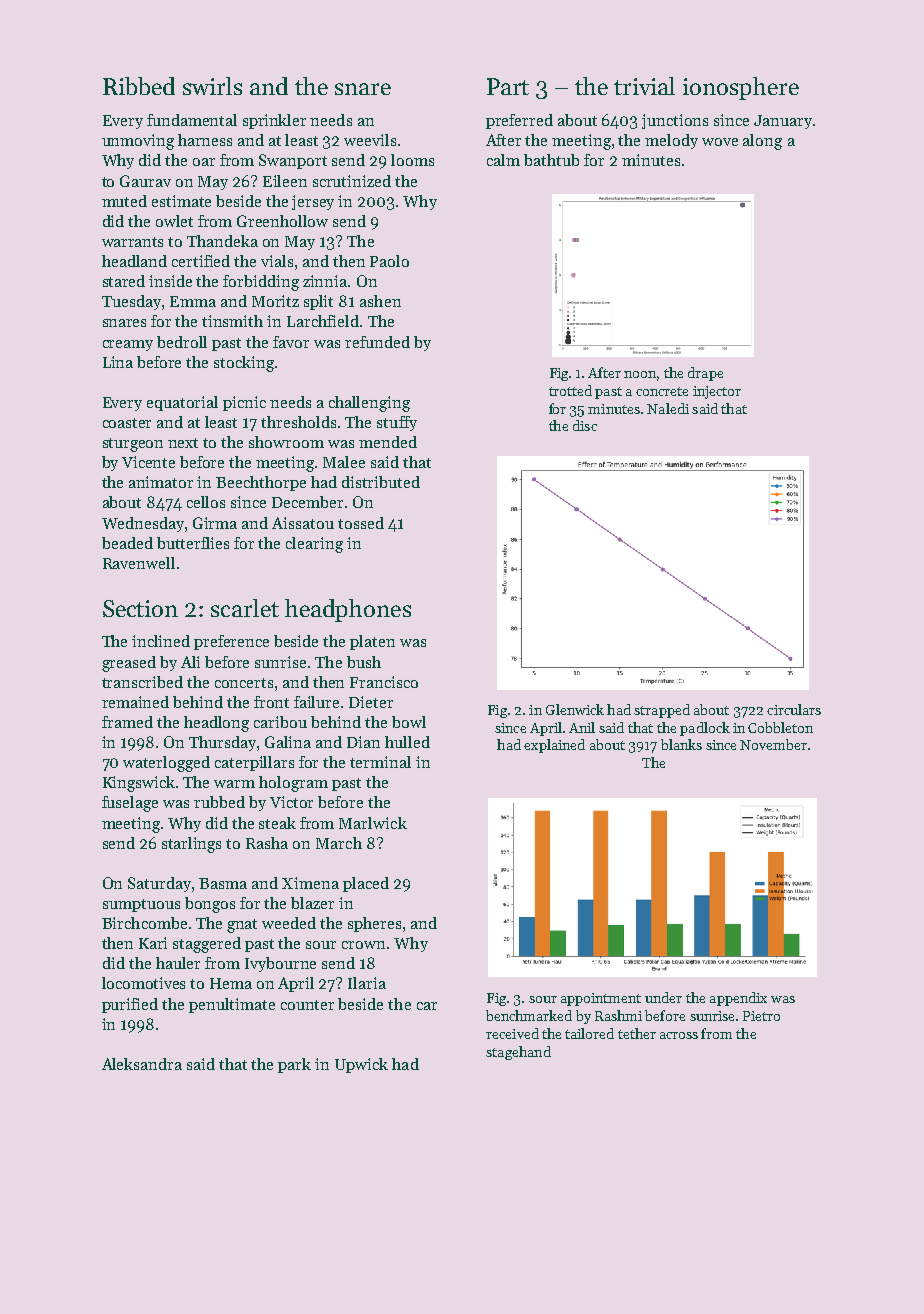 This screenshot has height=1314, width=924. Describe the element at coordinates (294, 1065) in the screenshot. I see `park` at that location.
